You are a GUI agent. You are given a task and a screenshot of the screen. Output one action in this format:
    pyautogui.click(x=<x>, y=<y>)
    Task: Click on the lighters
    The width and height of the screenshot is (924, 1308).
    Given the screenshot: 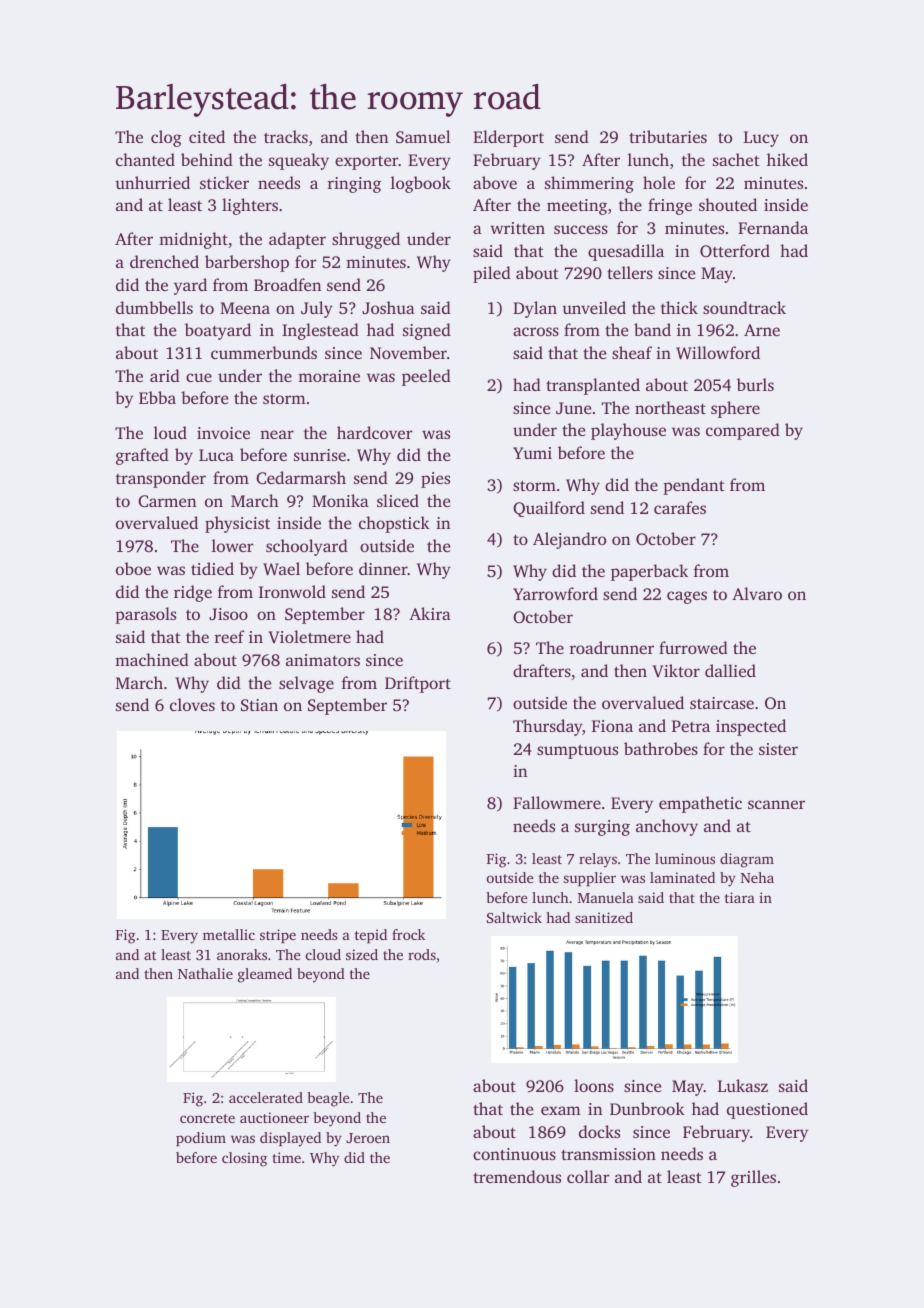 What is the action you would take?
    pyautogui.click(x=250, y=206)
